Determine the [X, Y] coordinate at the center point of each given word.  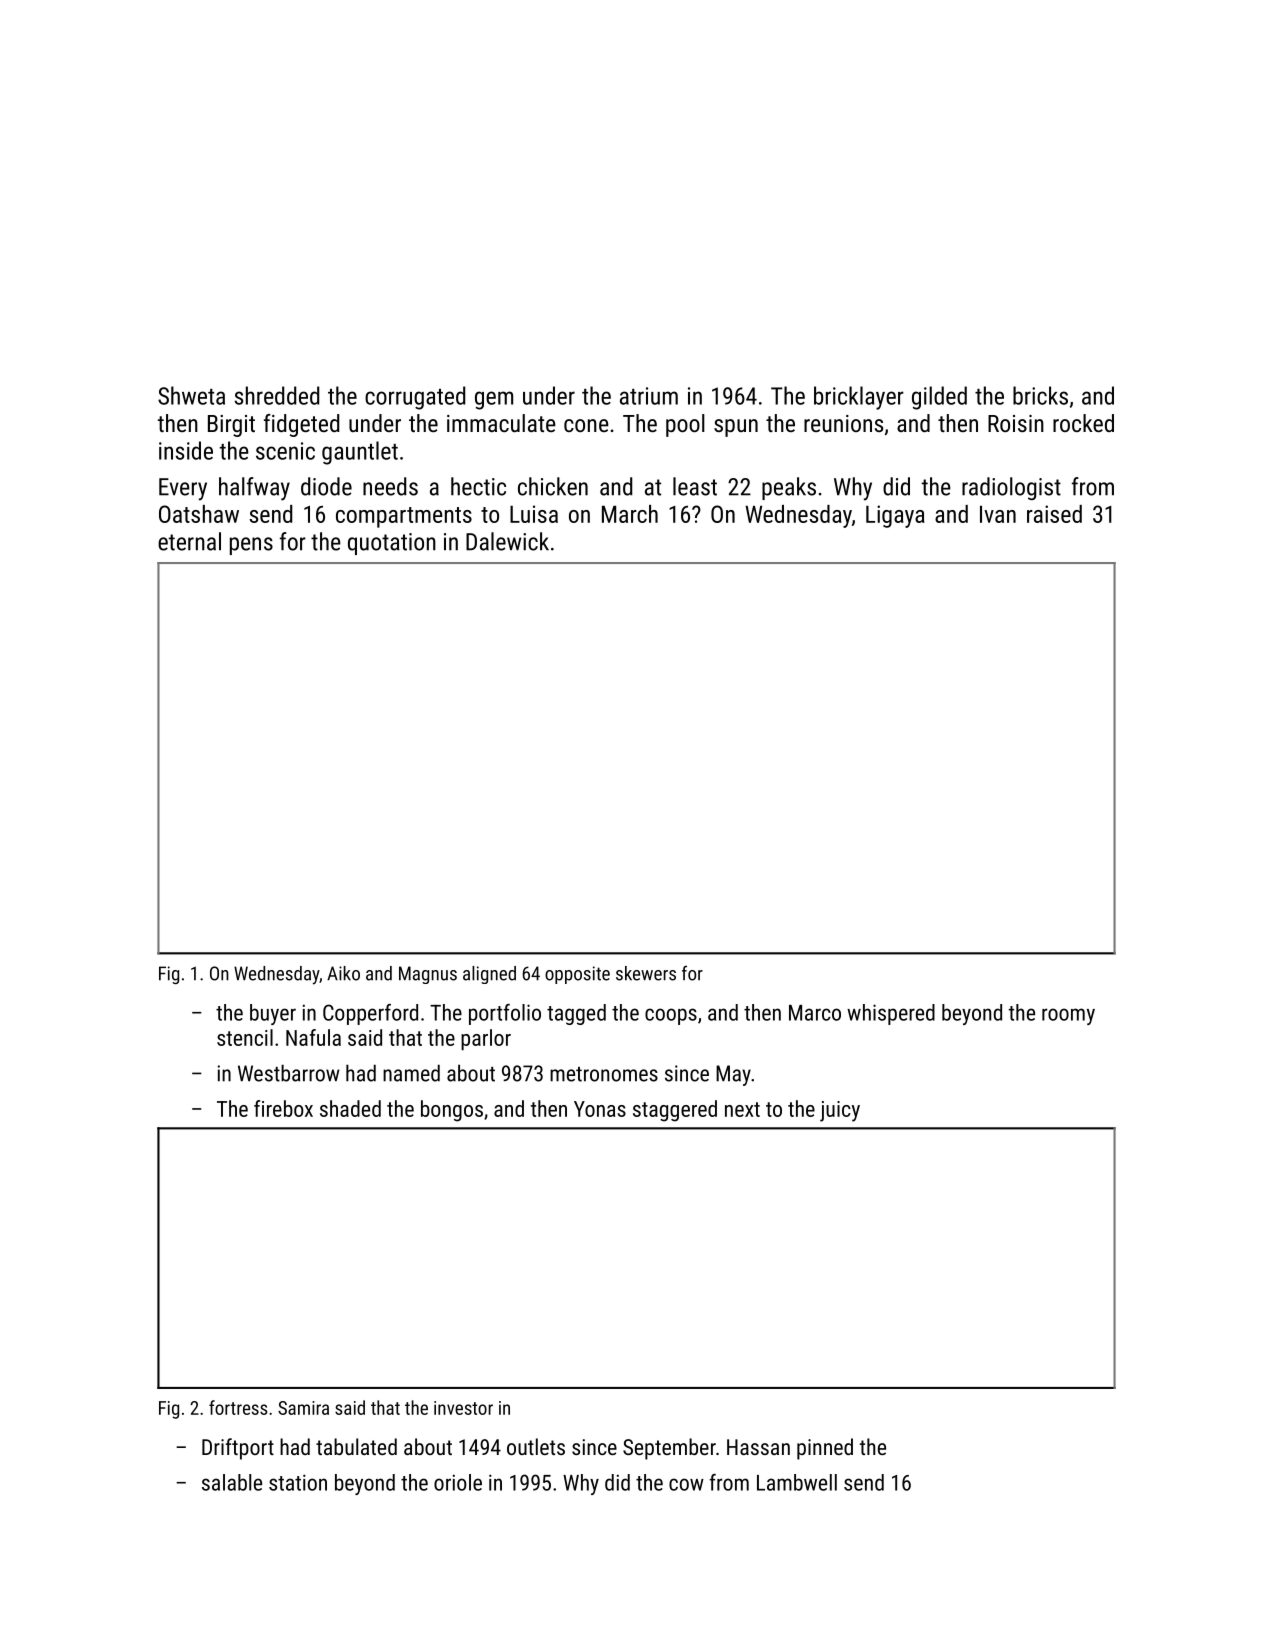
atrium [649, 396]
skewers [646, 973]
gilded [939, 398]
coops [671, 1016]
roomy [1068, 1016]
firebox [283, 1108]
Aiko [343, 973]
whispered [891, 1014]
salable [232, 1482]
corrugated [415, 398]
